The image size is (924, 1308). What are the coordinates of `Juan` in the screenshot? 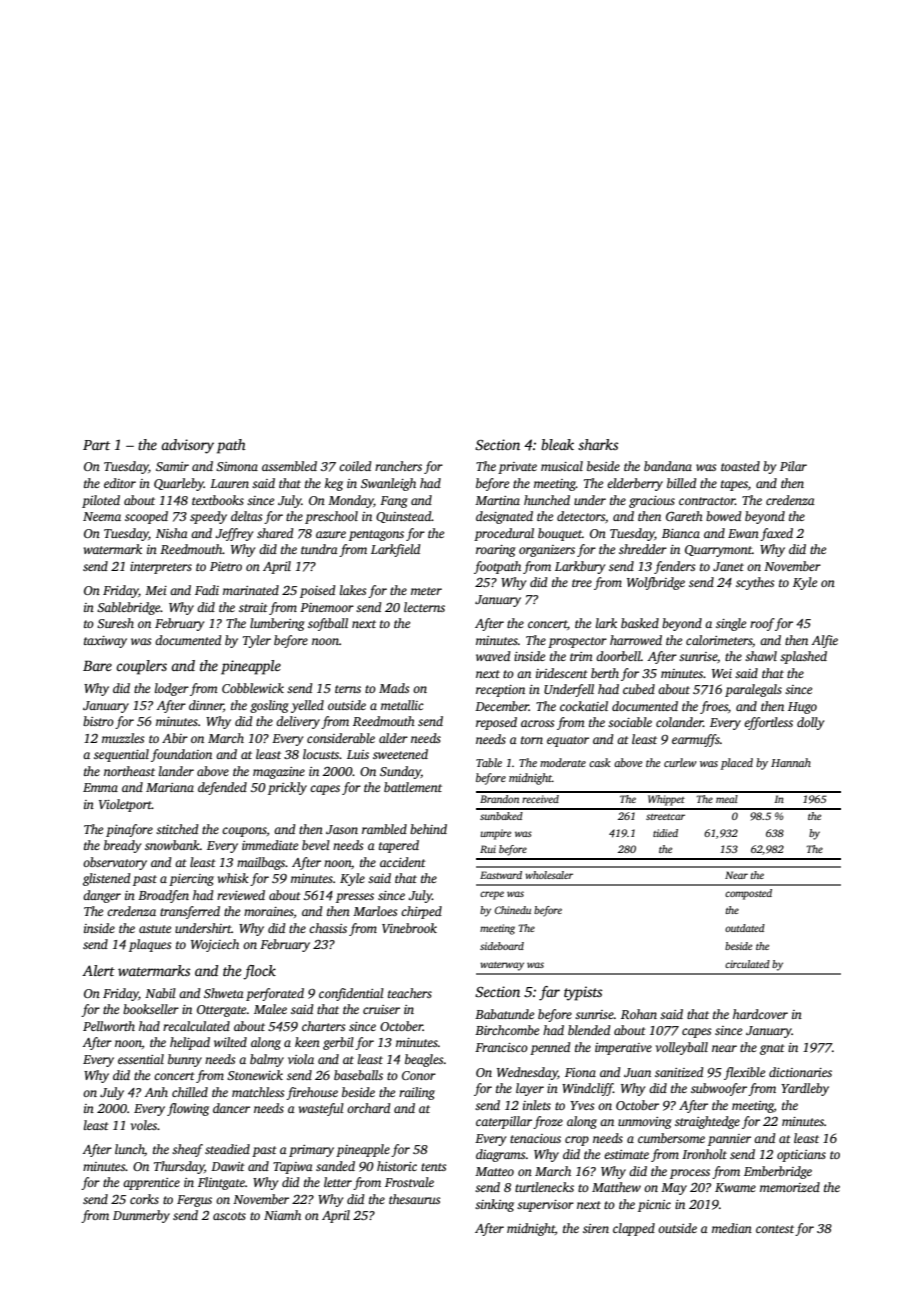 It's located at (637, 1072).
